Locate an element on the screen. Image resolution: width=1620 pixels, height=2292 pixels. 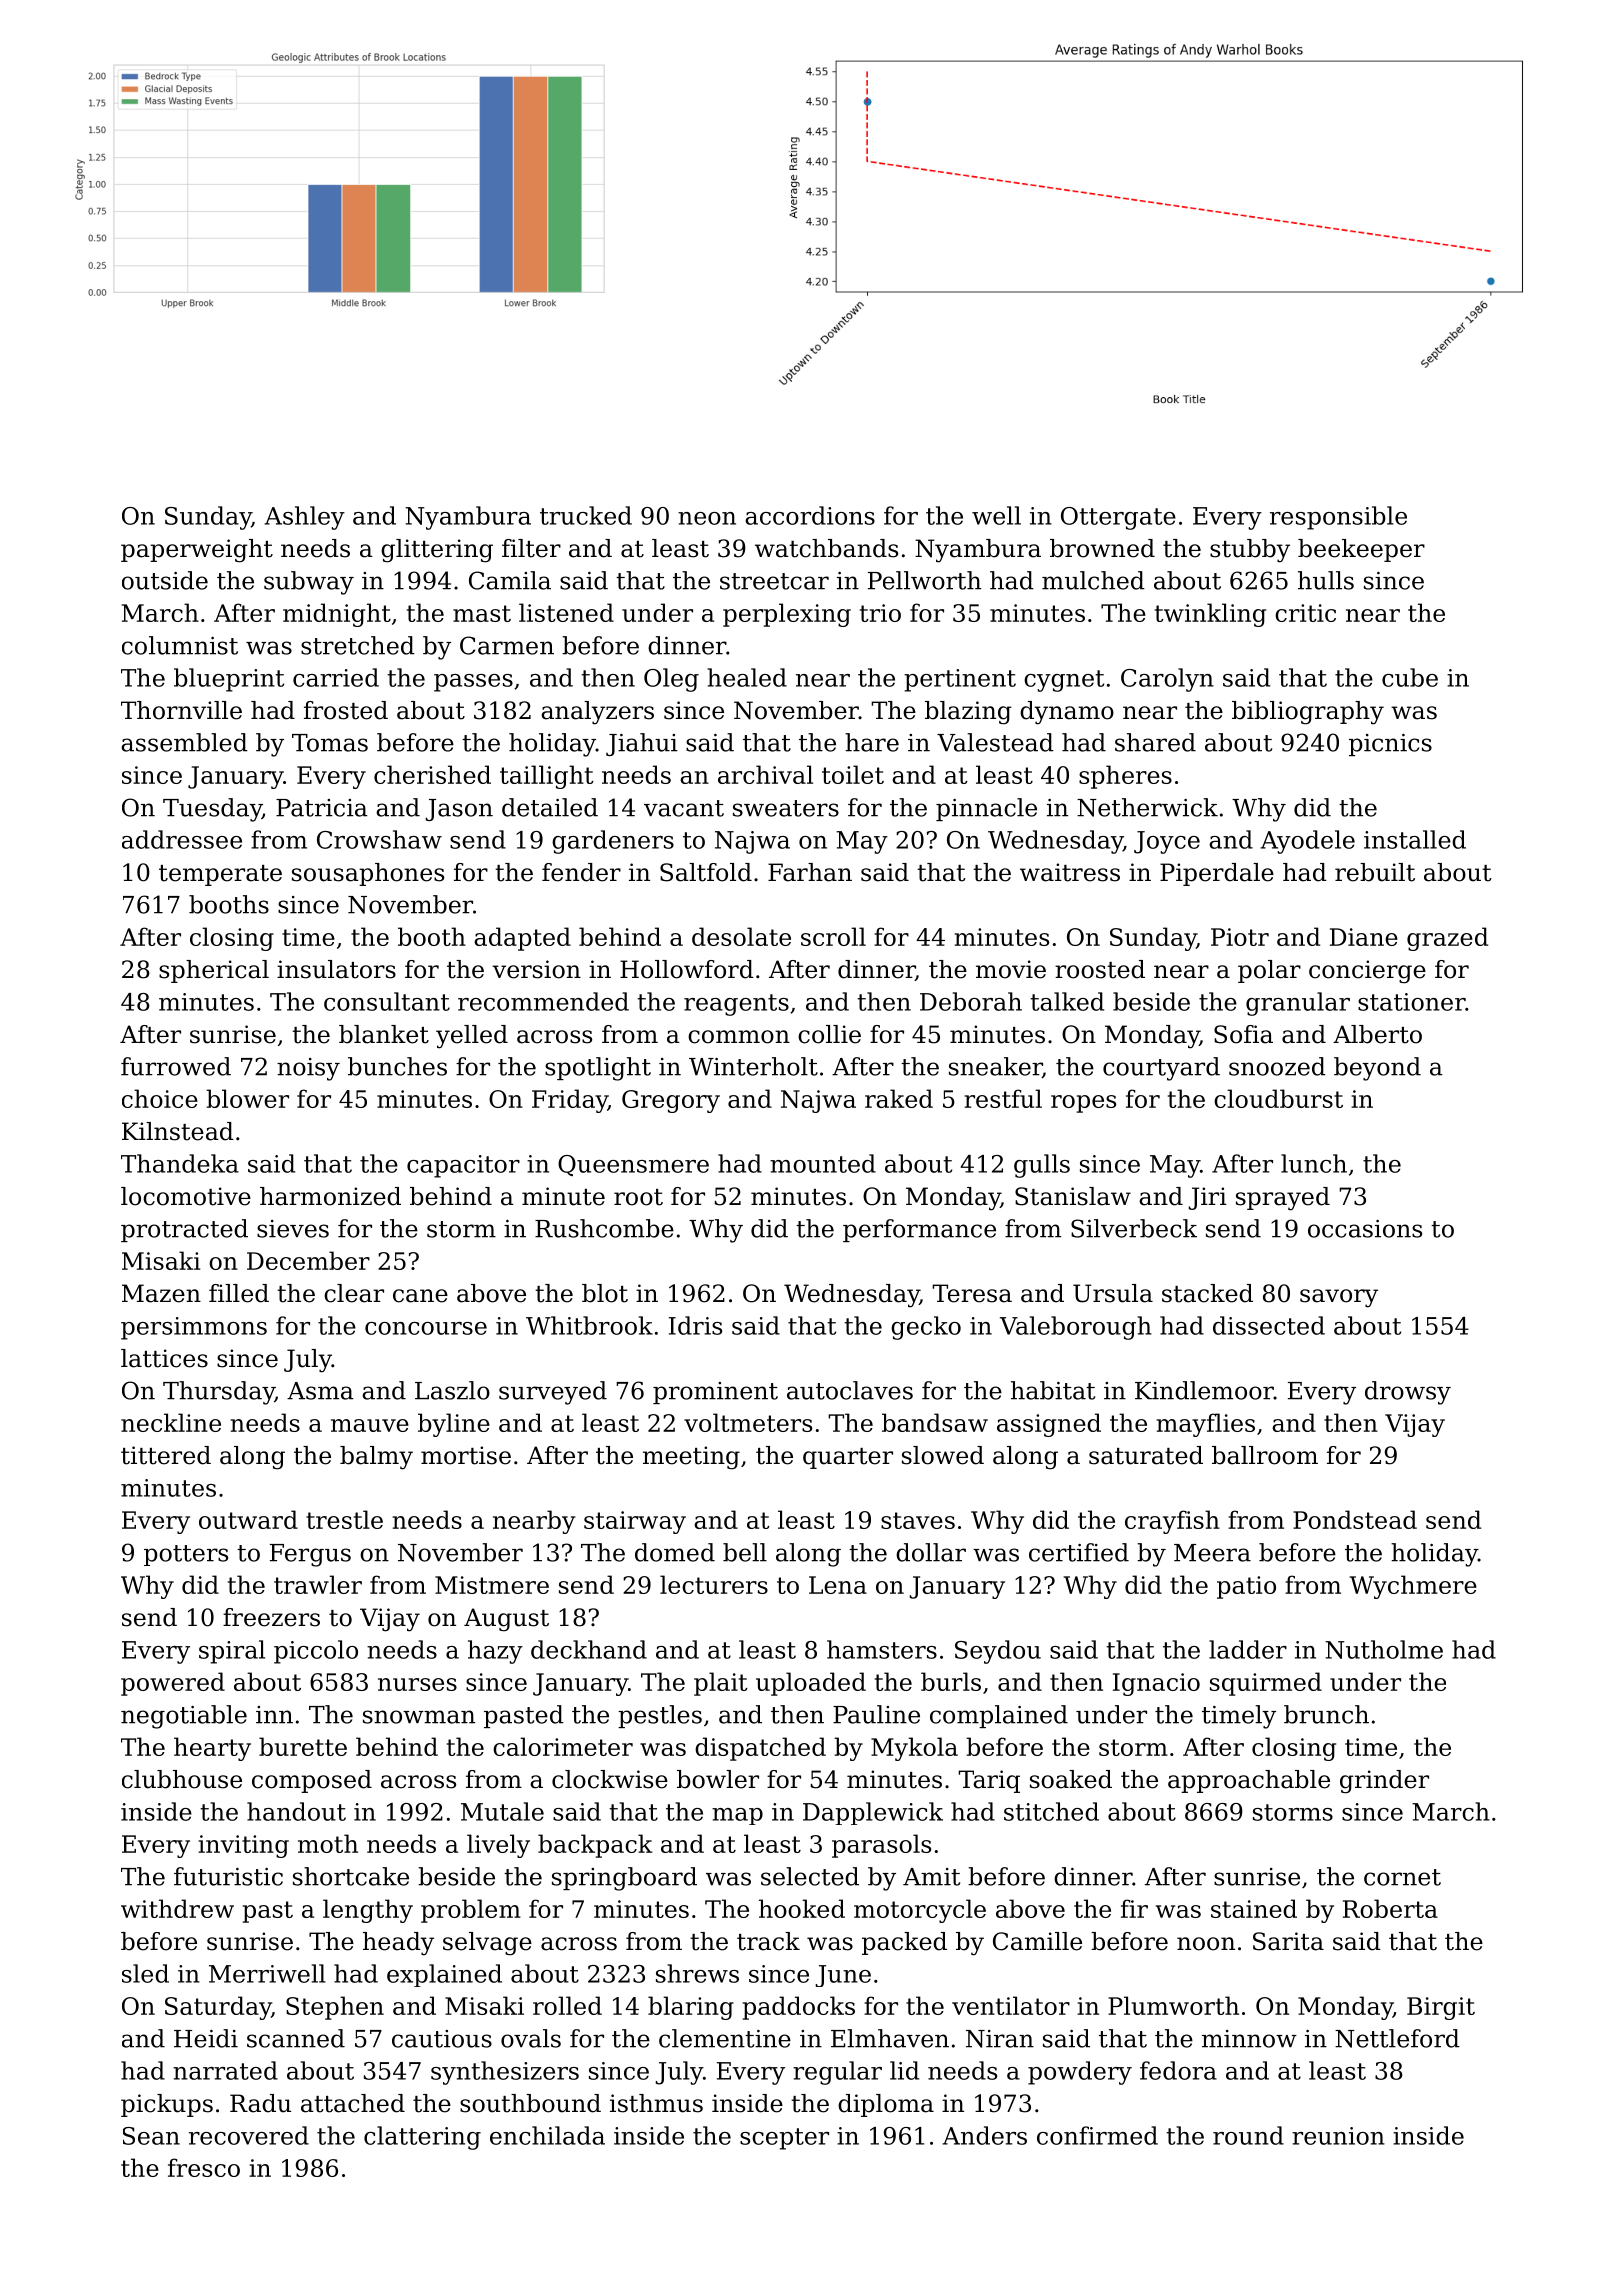
bibliography is located at coordinates (1308, 713).
